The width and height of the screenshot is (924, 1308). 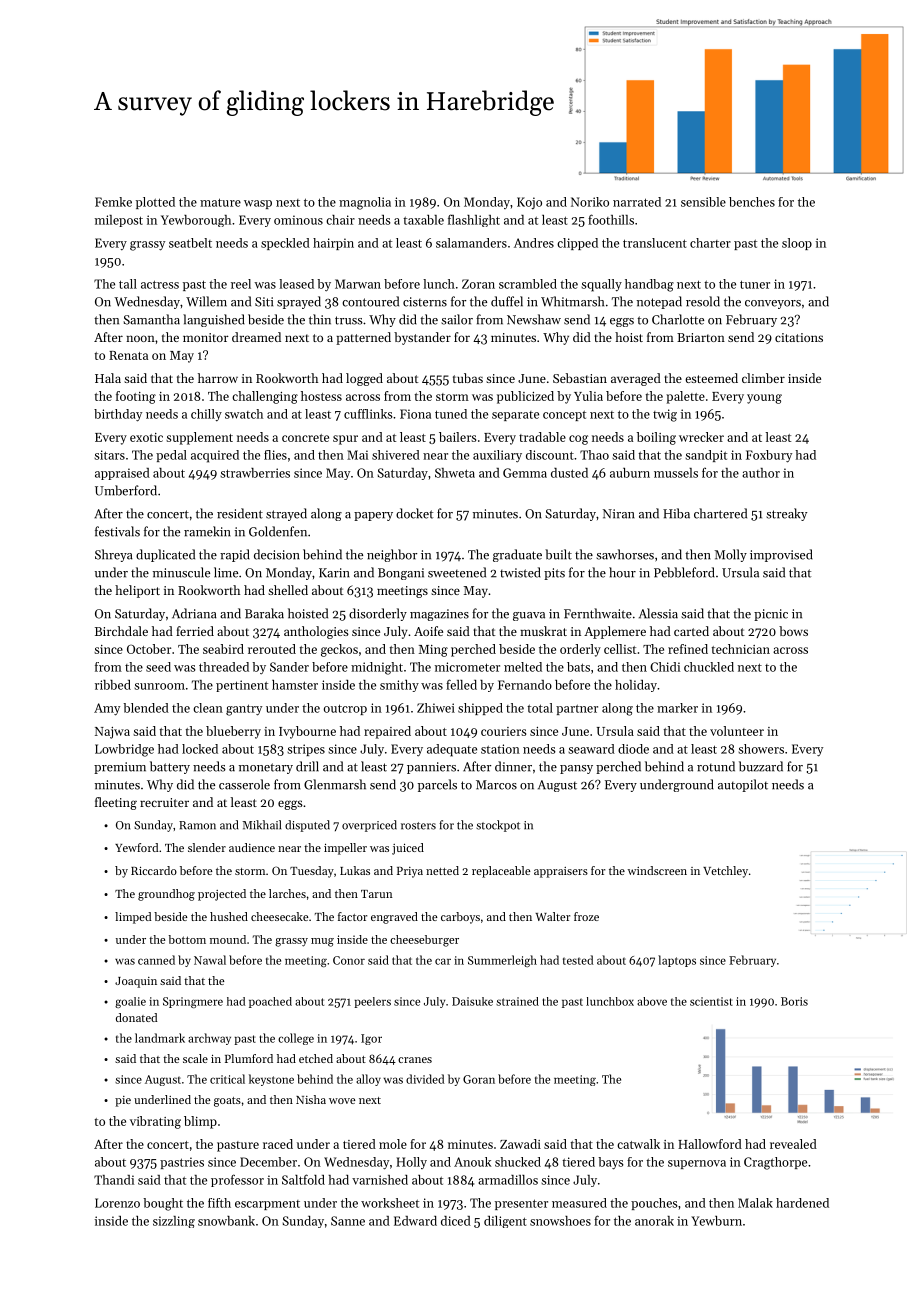 I want to click on sawhorses, so click(x=625, y=554).
